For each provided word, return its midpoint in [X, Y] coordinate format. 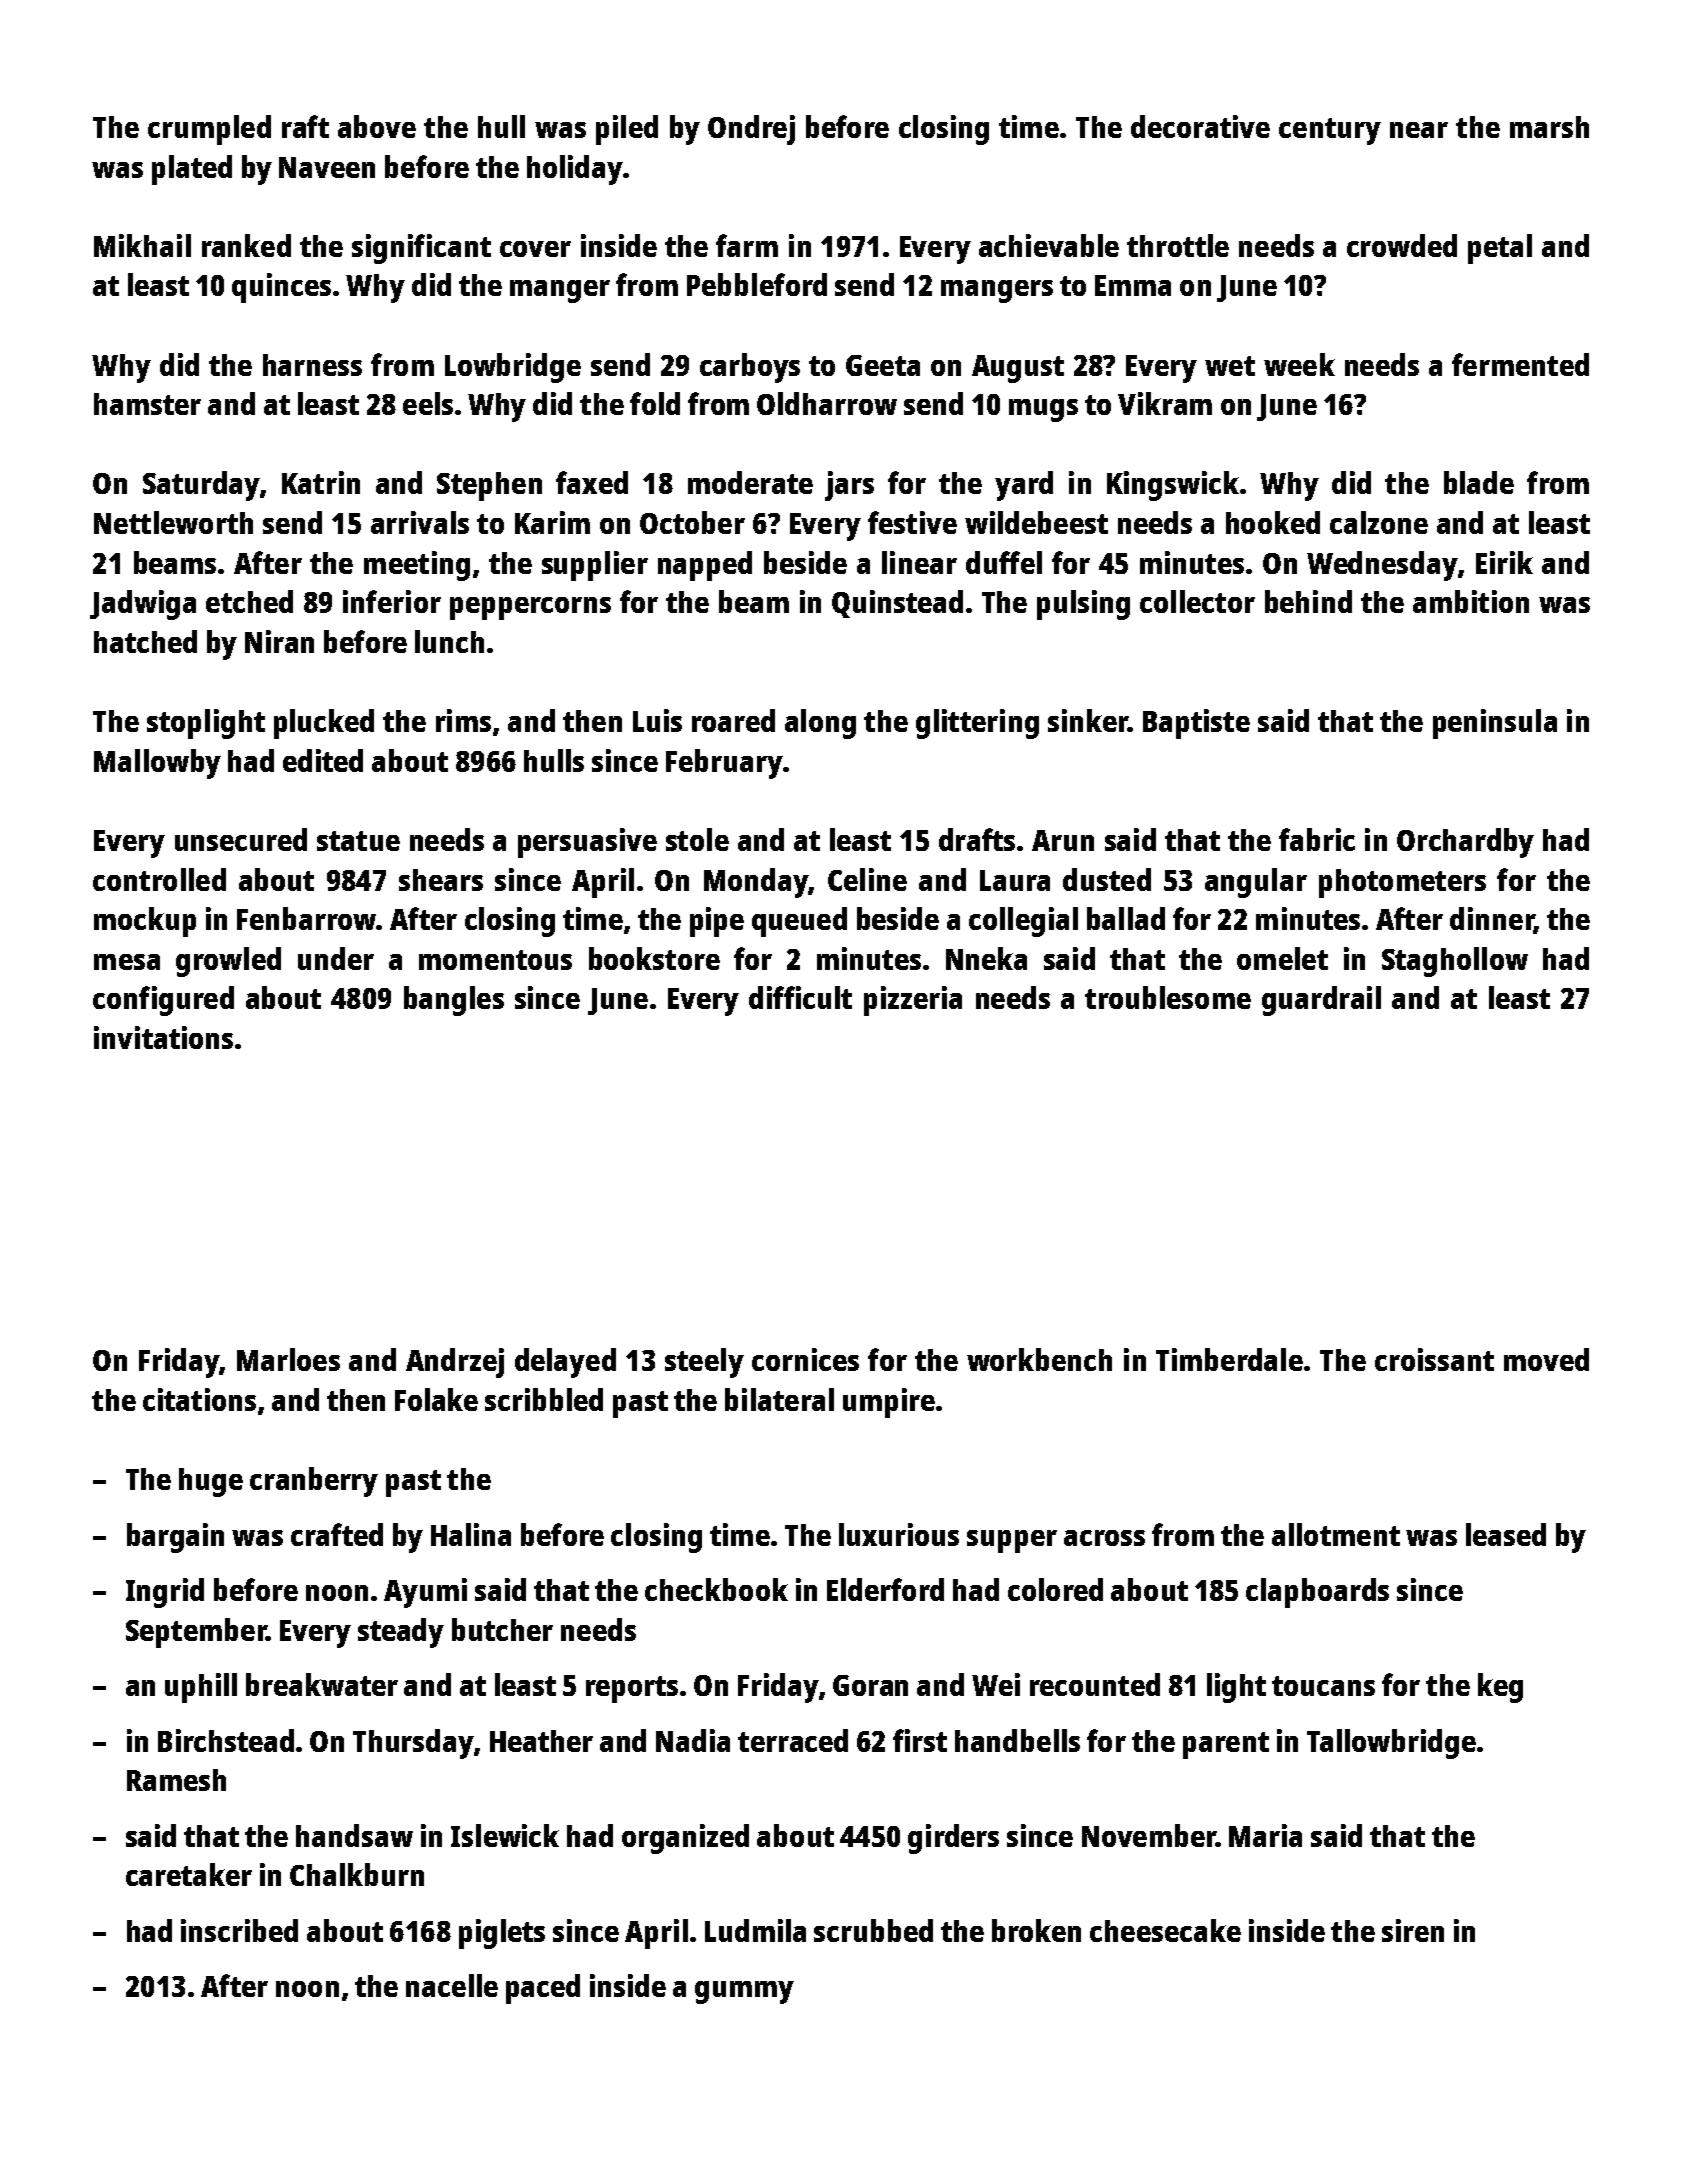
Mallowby [157, 764]
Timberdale [1229, 1359]
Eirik [1504, 562]
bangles [454, 1001]
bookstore [654, 958]
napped [705, 566]
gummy [744, 1992]
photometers [1402, 883]
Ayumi [425, 1593]
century [1330, 131]
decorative [1200, 126]
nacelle [452, 1985]
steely [704, 1363]
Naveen [327, 167]
